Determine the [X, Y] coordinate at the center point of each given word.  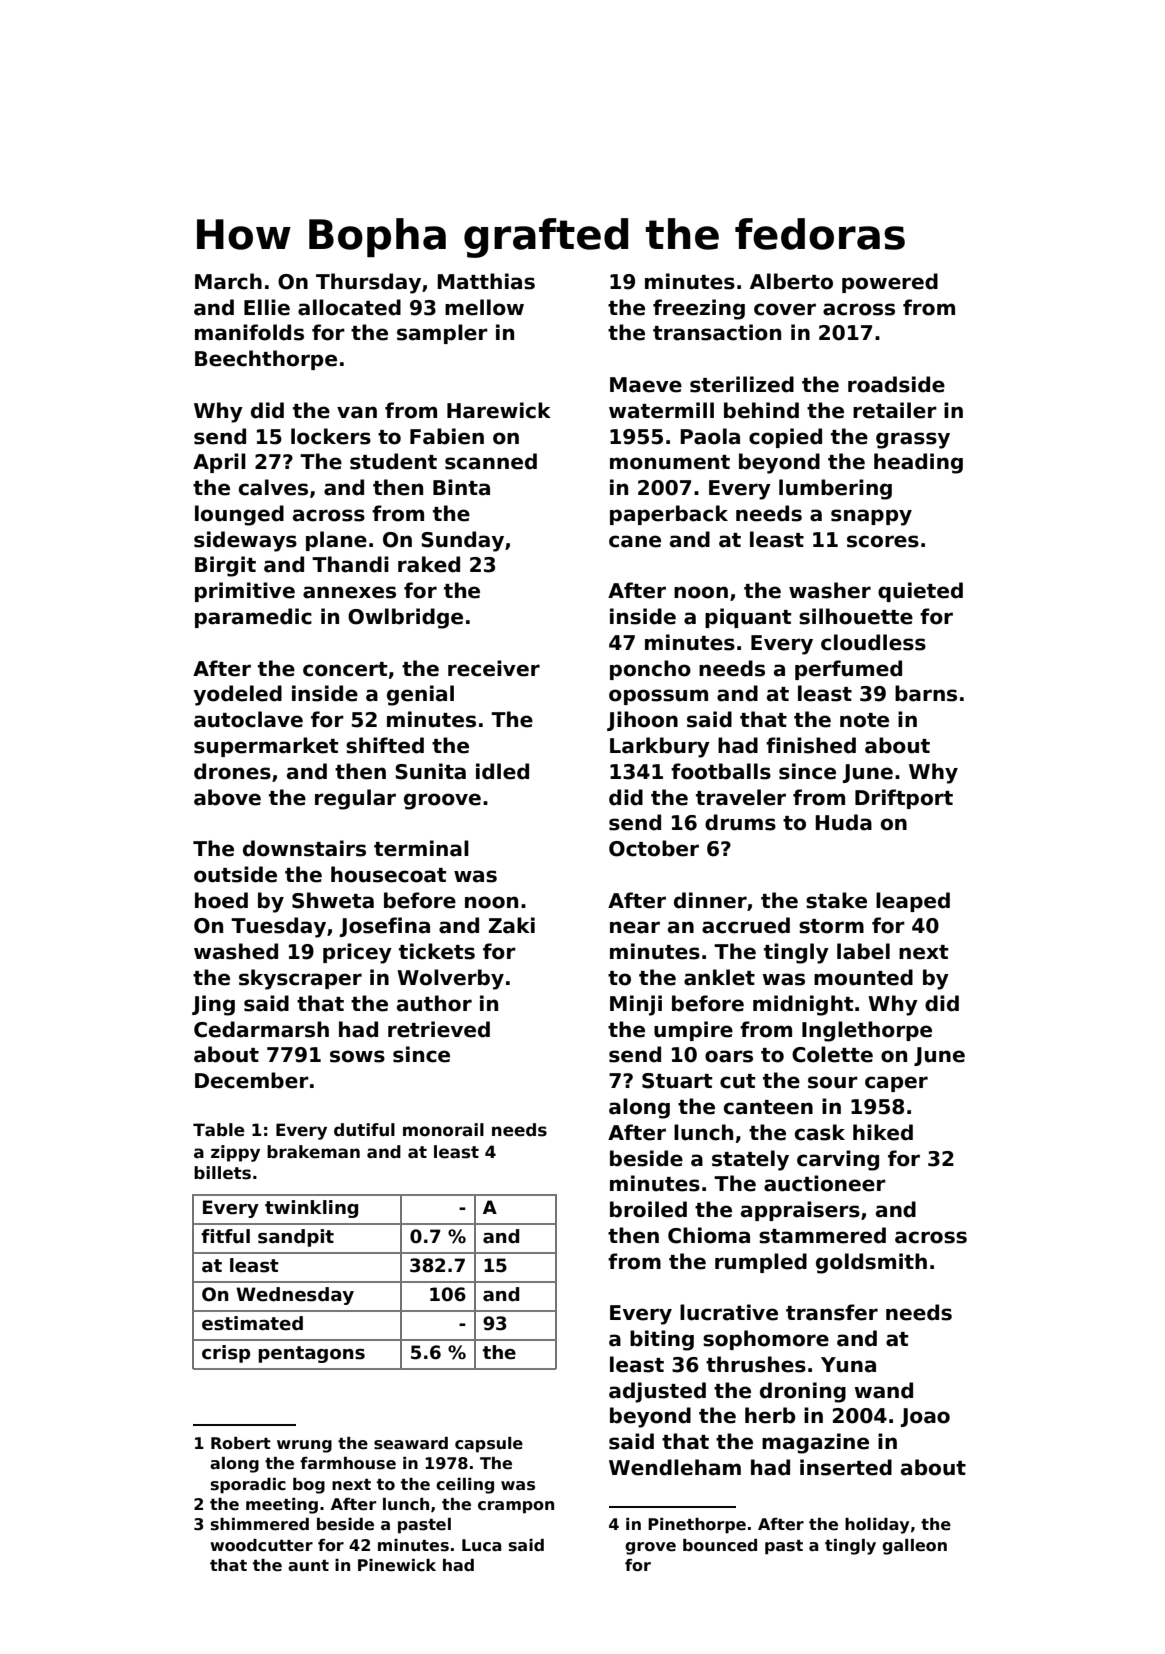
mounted [863, 977]
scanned [491, 461]
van [357, 412]
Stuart [677, 1081]
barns [926, 693]
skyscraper [300, 979]
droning [803, 1392]
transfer [832, 1312]
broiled [648, 1209]
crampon [516, 1507]
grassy [913, 440]
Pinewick [397, 1565]
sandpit [296, 1238]
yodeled [237, 695]
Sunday [462, 541]
